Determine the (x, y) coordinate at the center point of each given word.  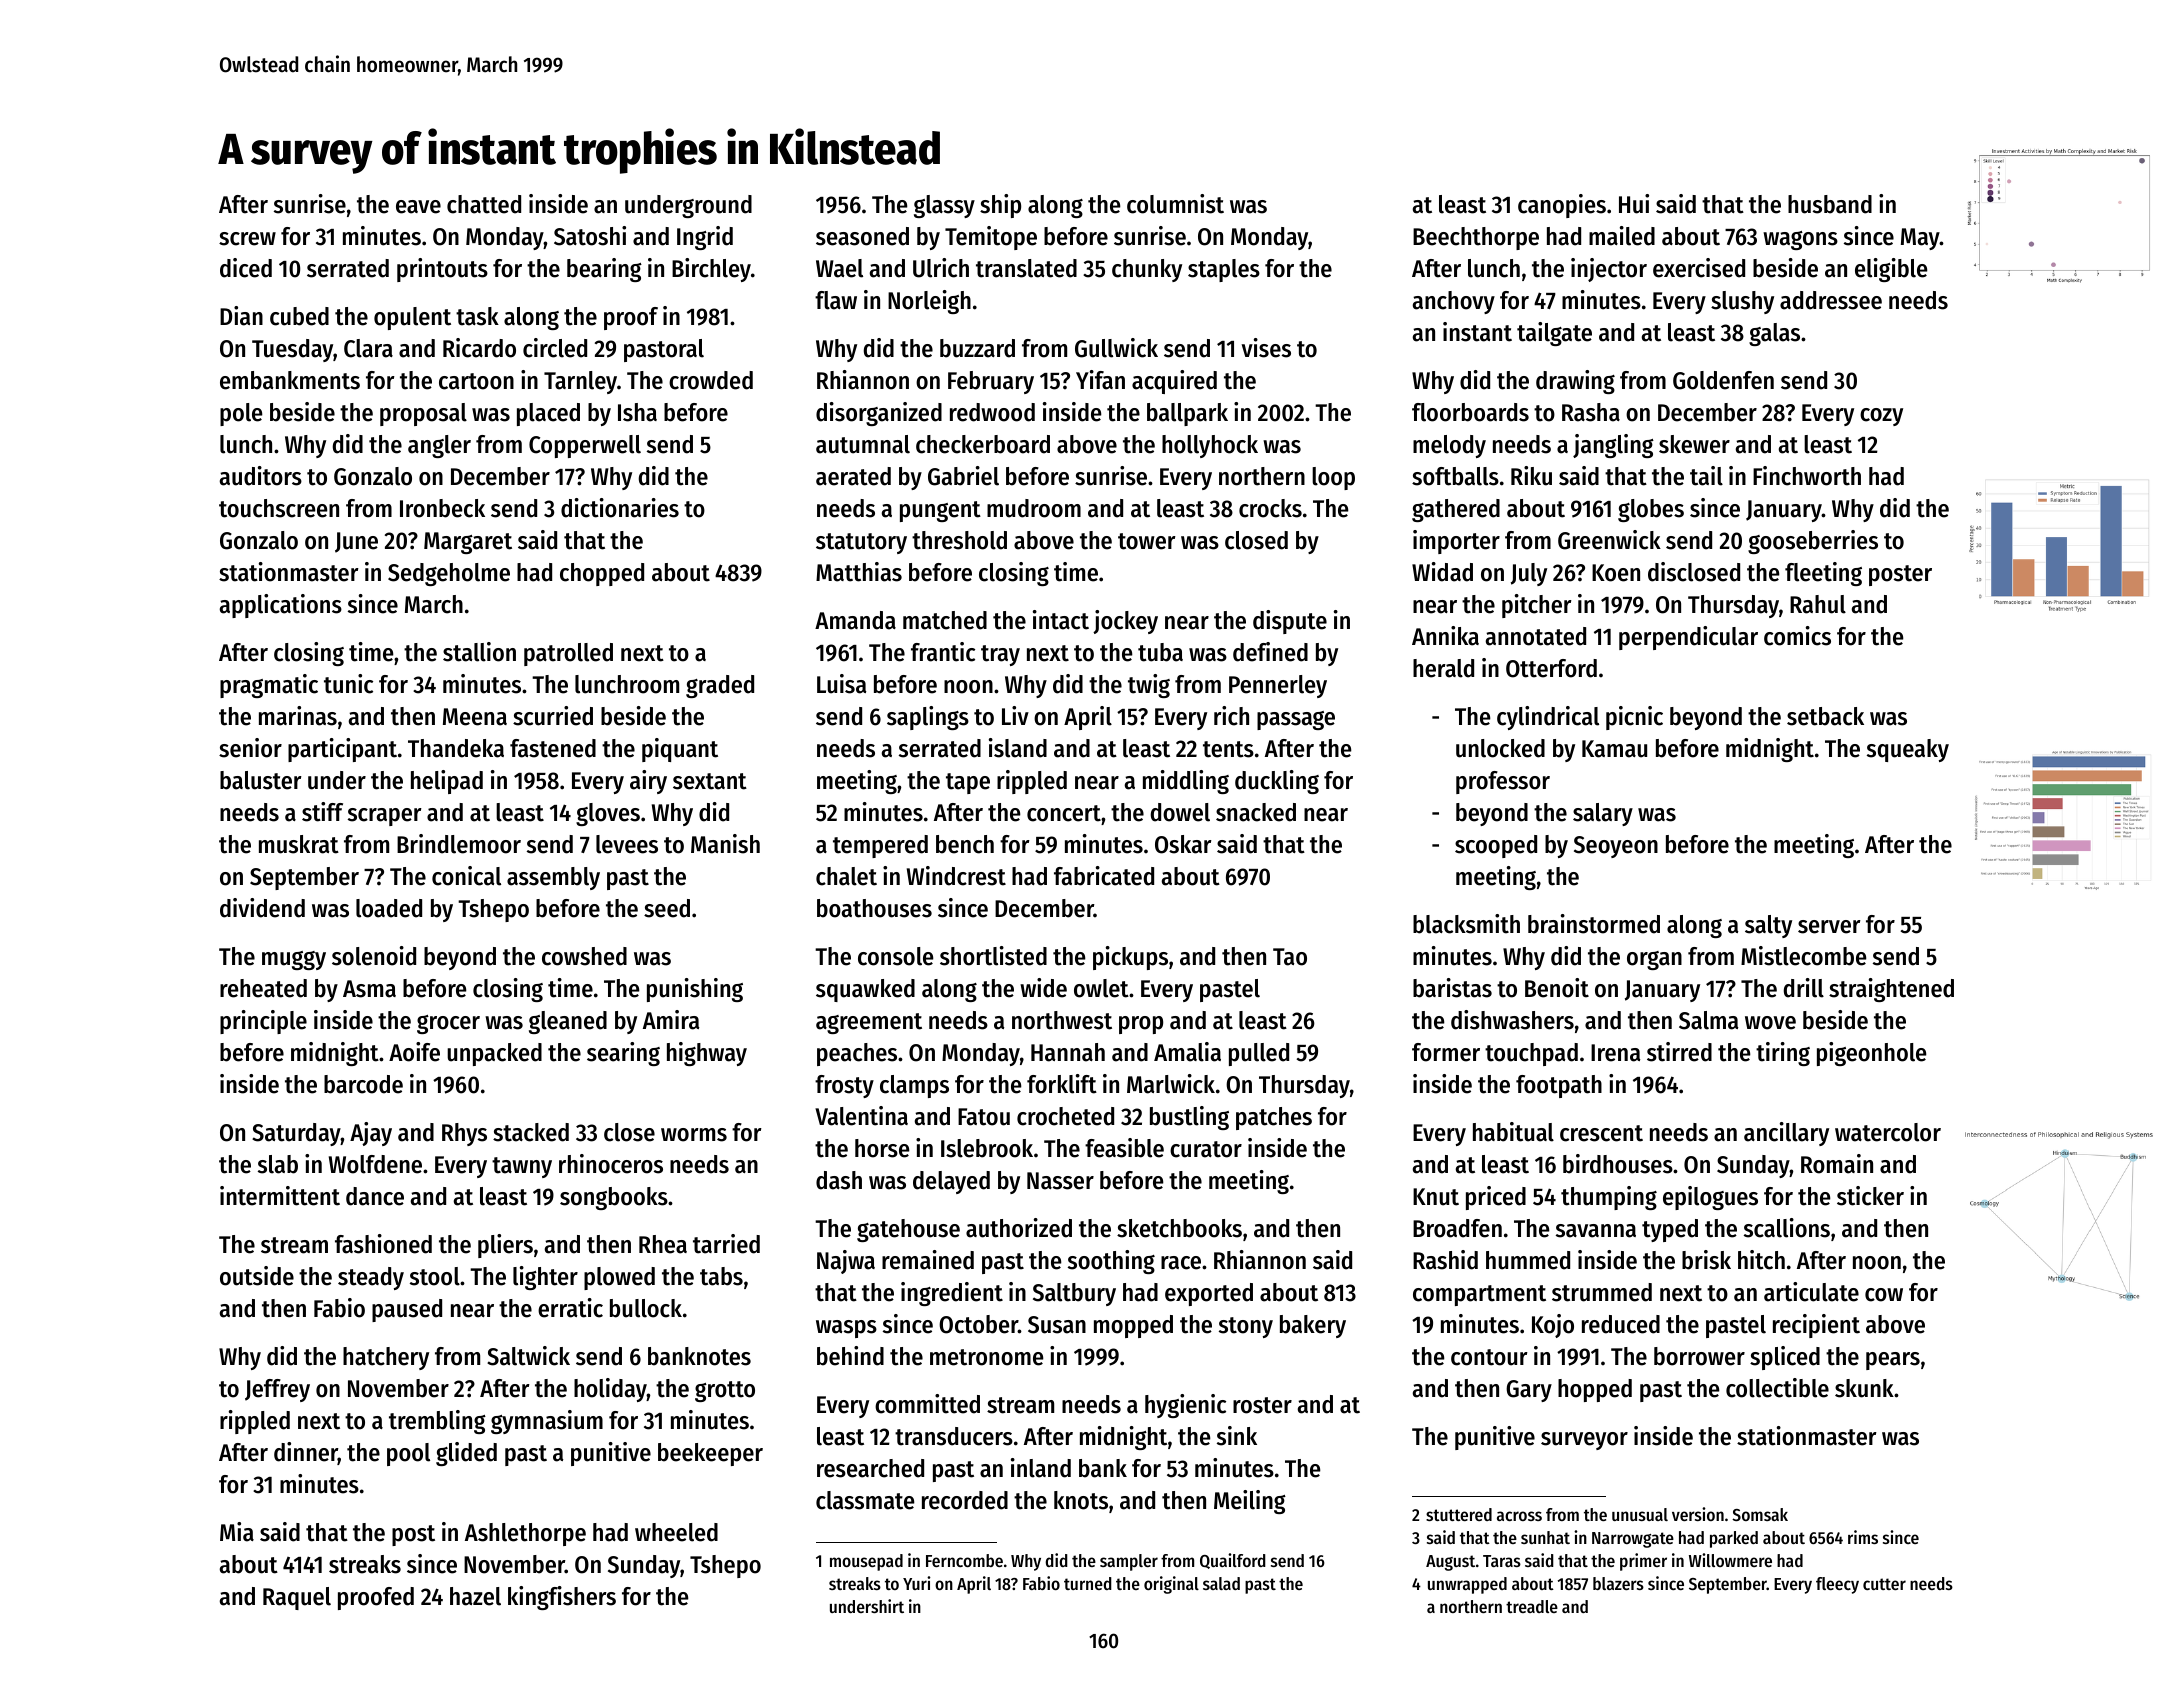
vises (1266, 348)
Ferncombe (964, 1560)
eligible (1891, 270)
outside (257, 1276)
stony (1246, 1327)
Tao (1290, 957)
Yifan (1100, 380)
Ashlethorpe (525, 1534)
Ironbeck (442, 508)
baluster (261, 780)
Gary (1529, 1391)
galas (1774, 334)
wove (1770, 1023)
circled (555, 348)
